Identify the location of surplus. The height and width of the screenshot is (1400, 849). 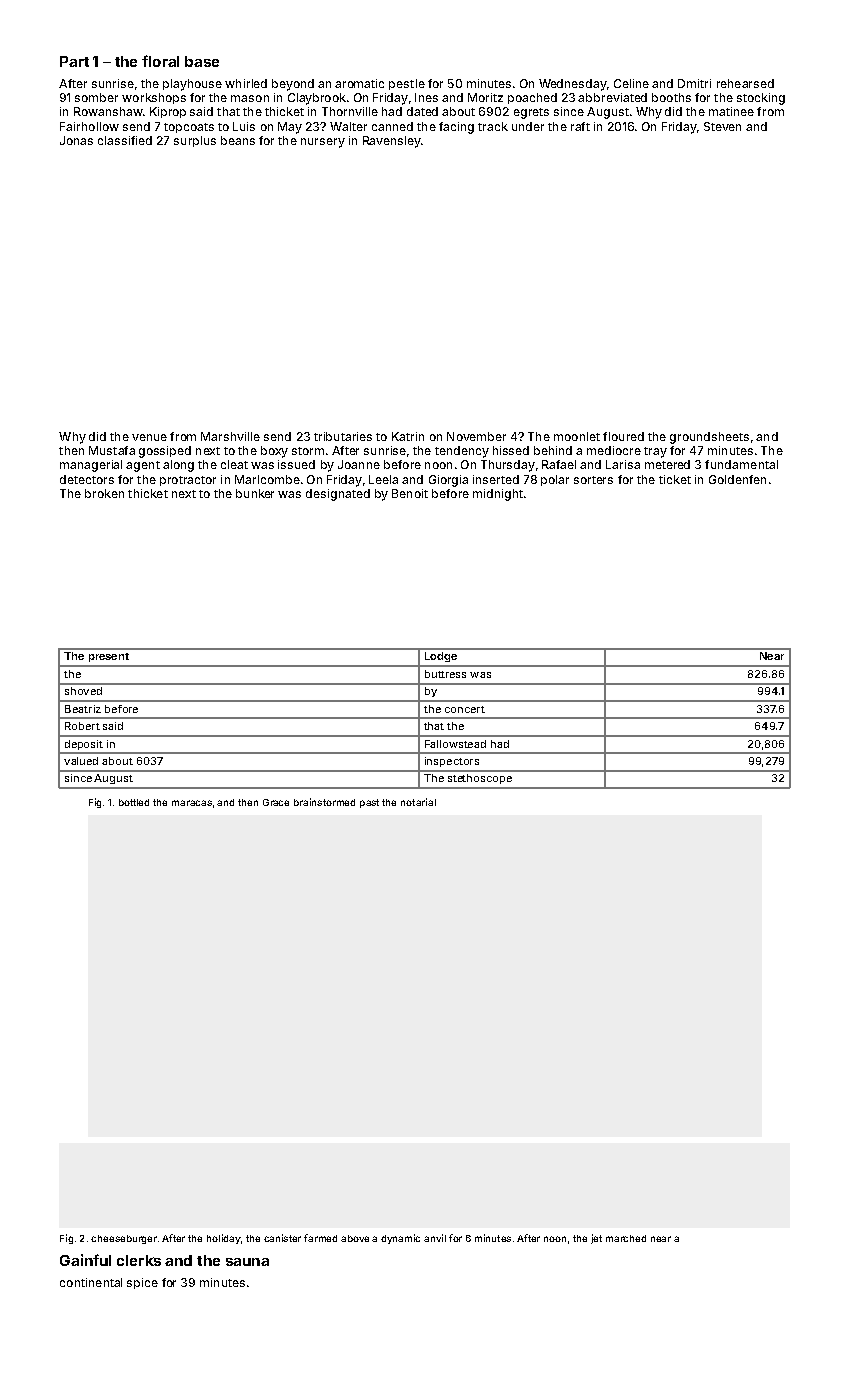
(195, 141).
